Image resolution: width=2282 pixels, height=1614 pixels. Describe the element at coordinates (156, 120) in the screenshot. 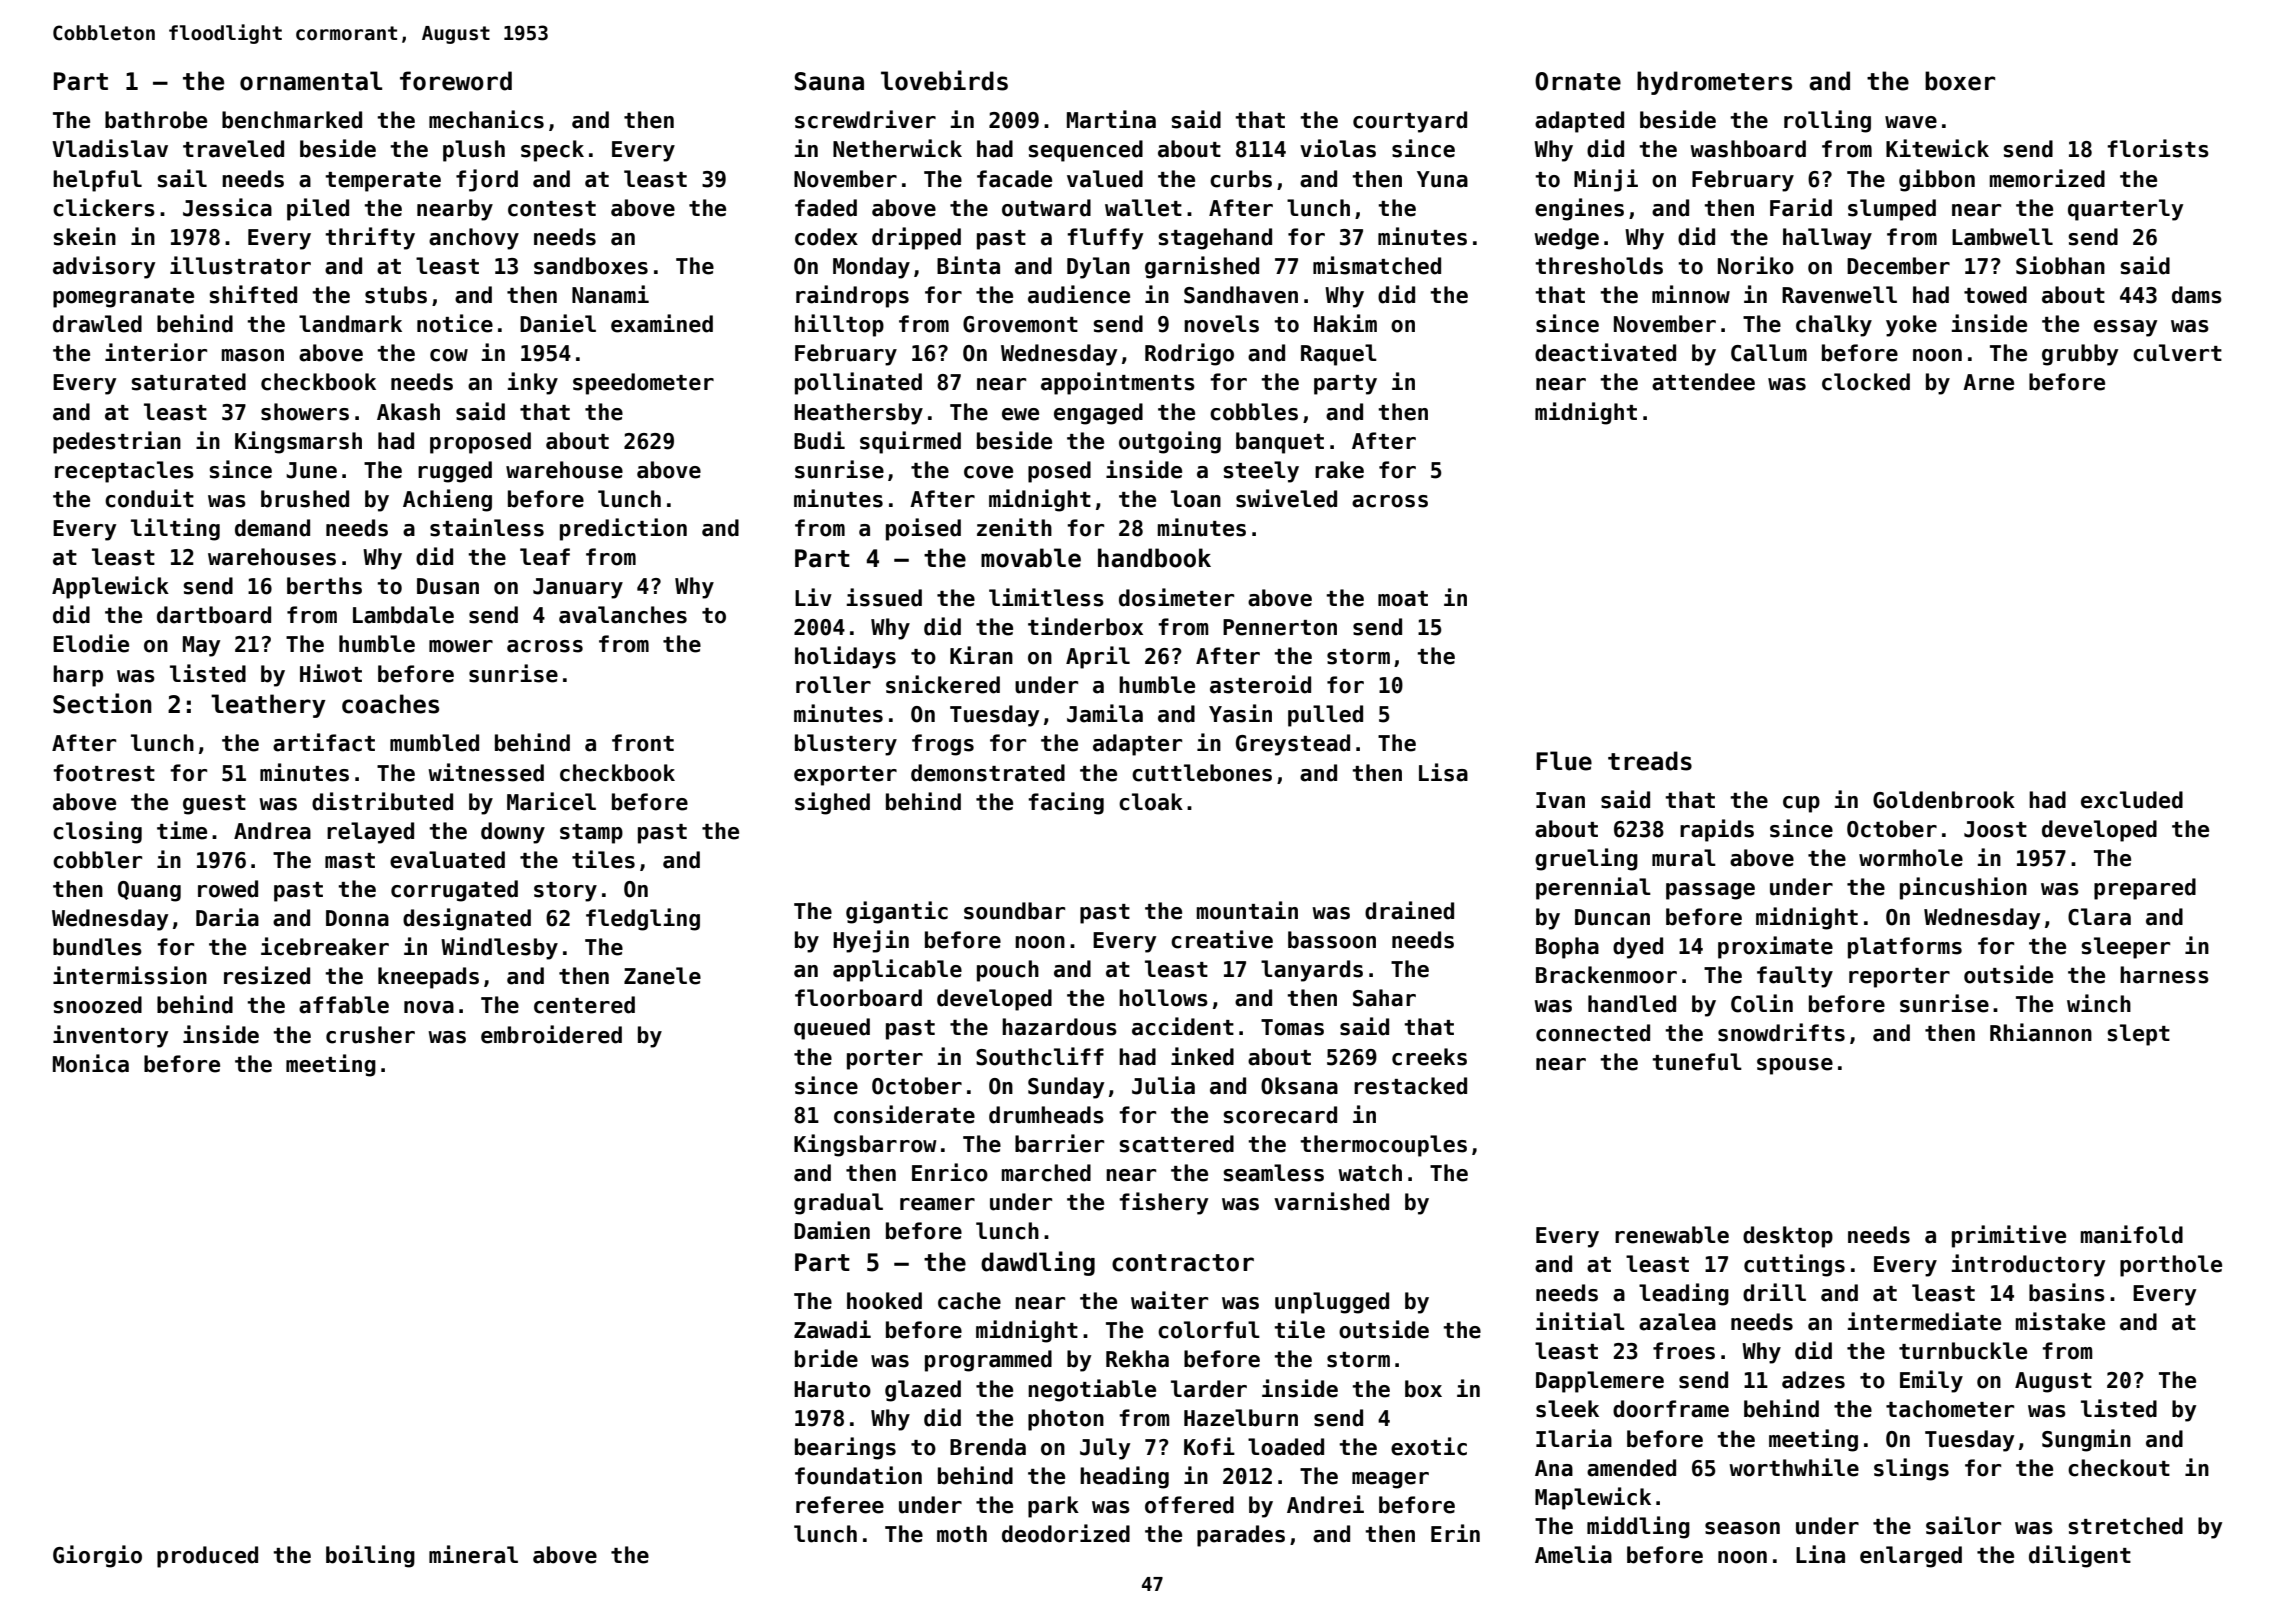

I see `bathrobe` at that location.
